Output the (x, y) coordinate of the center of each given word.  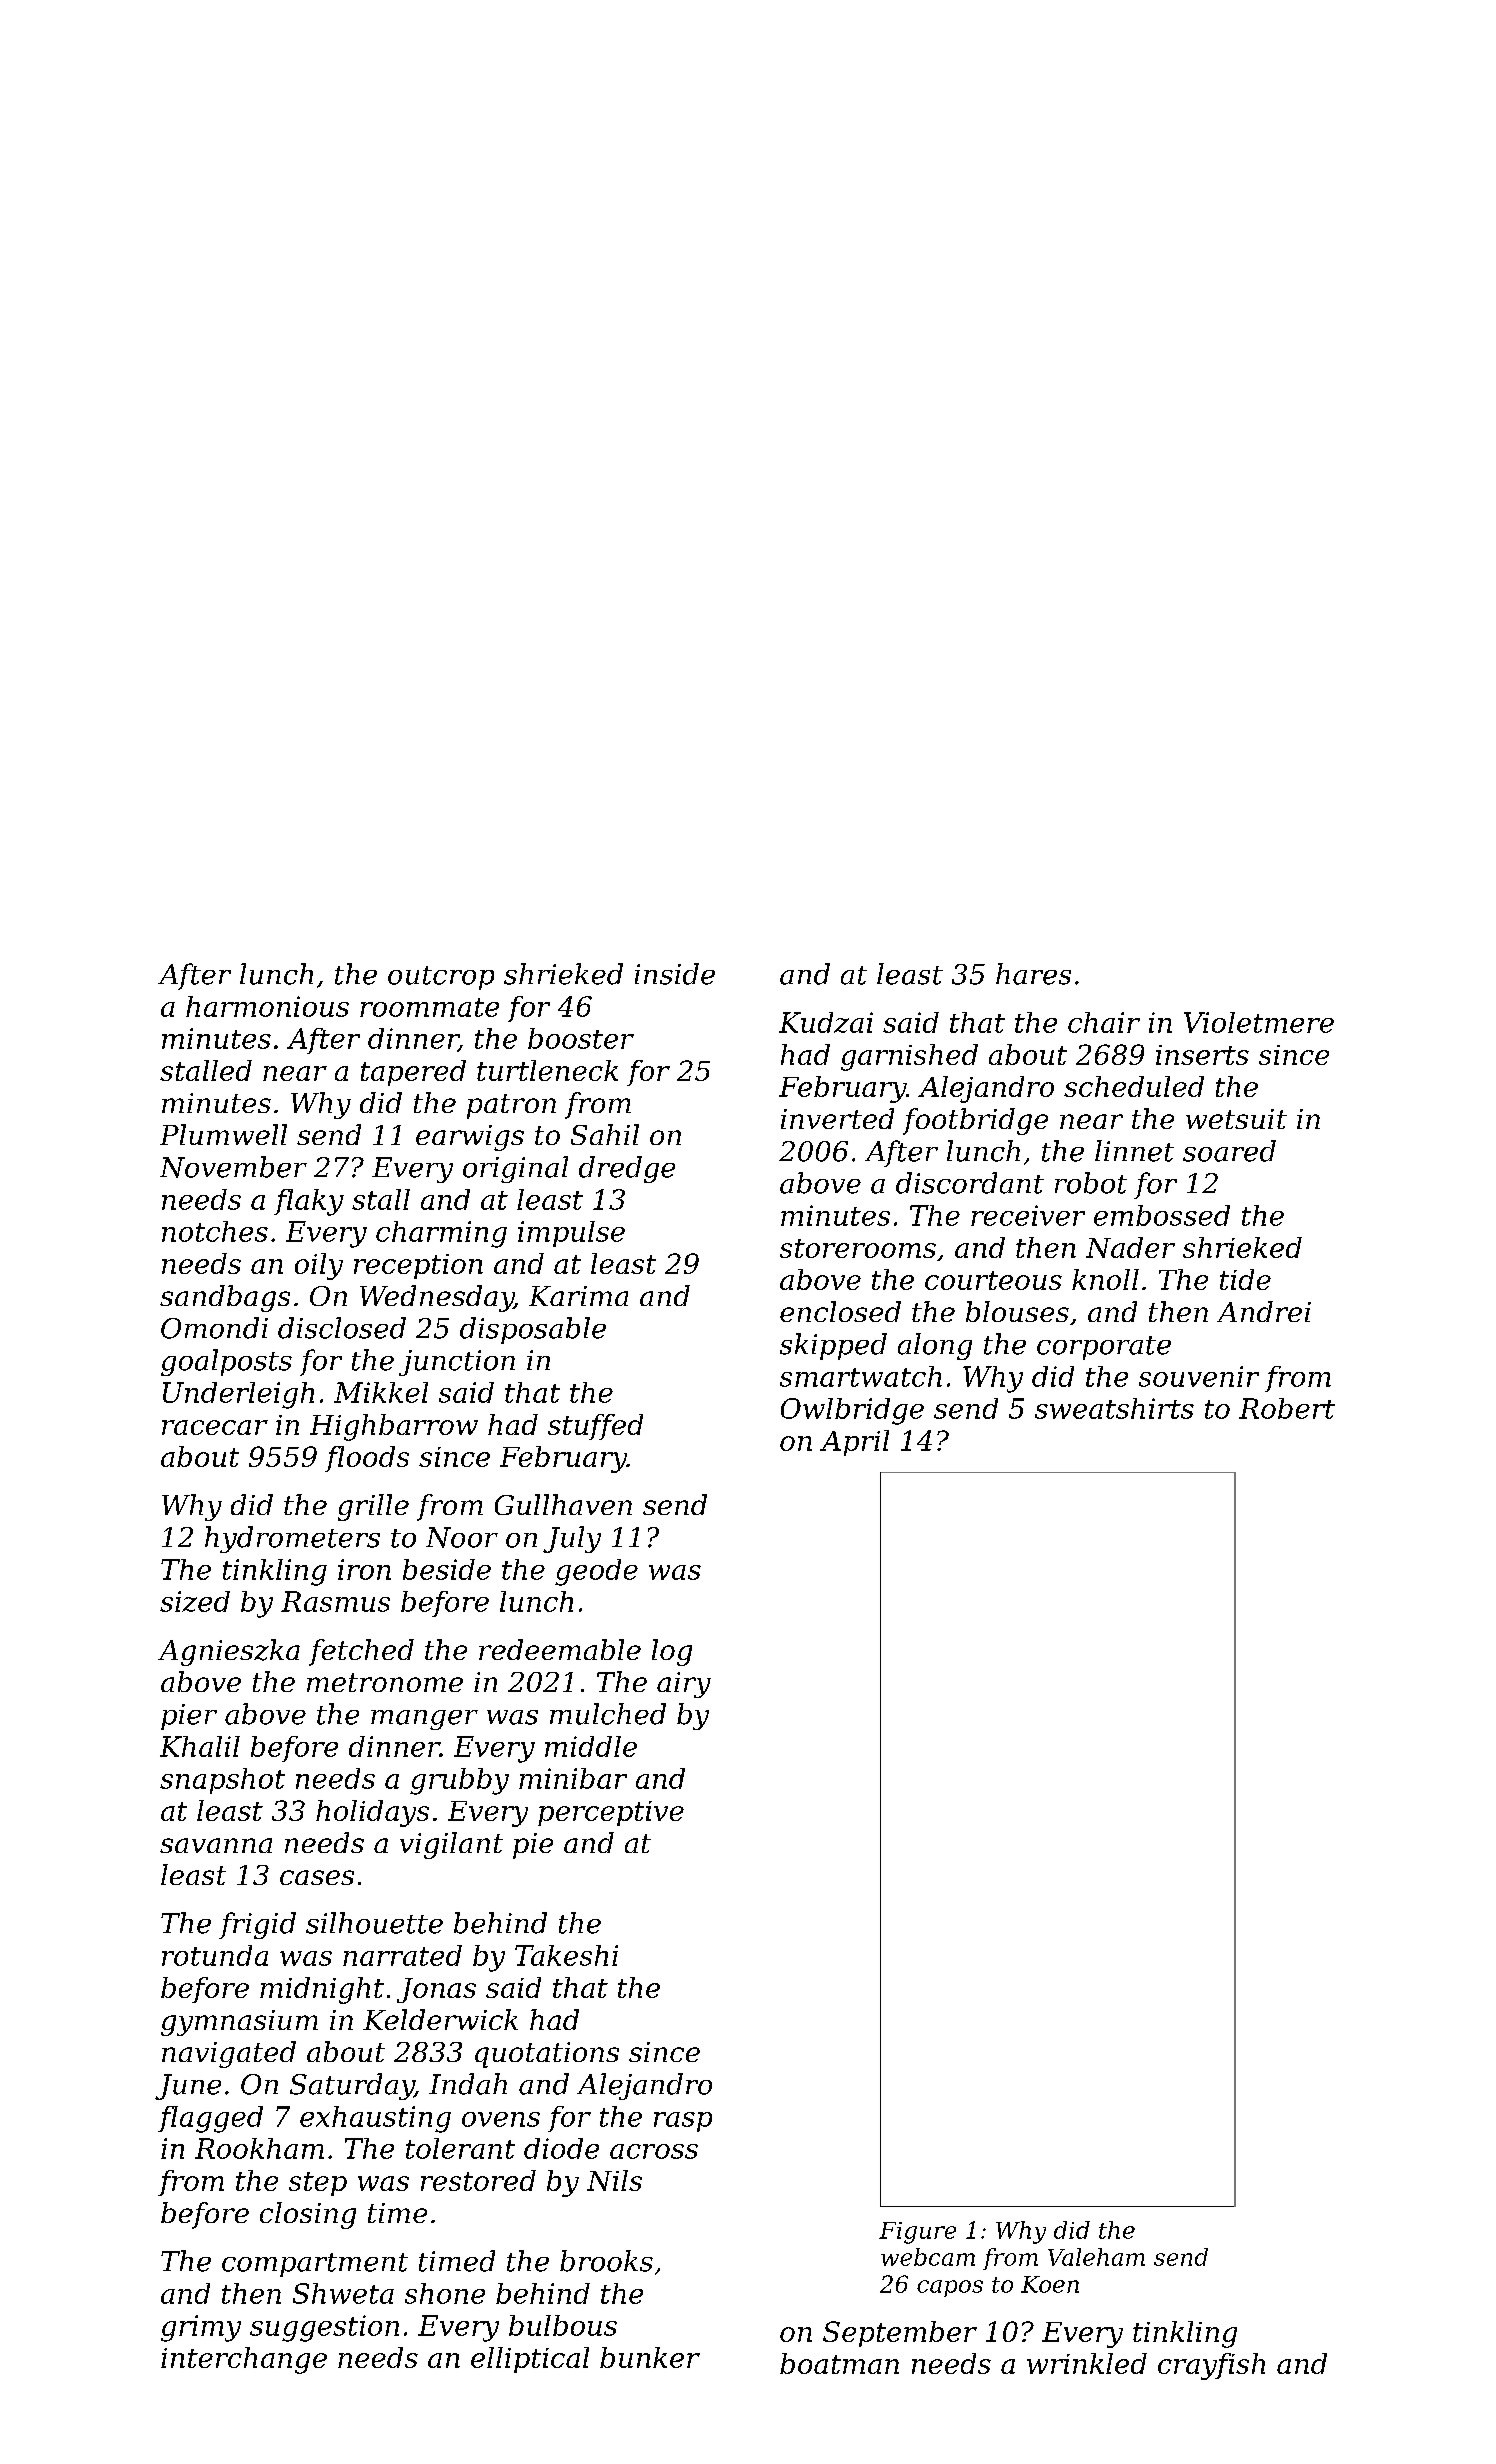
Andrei (1264, 1311)
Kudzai (826, 1022)
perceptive (611, 1813)
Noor (462, 1537)
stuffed (595, 1427)
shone (445, 2293)
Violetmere (1259, 1022)
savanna (216, 1845)
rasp (683, 2122)
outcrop (441, 978)
